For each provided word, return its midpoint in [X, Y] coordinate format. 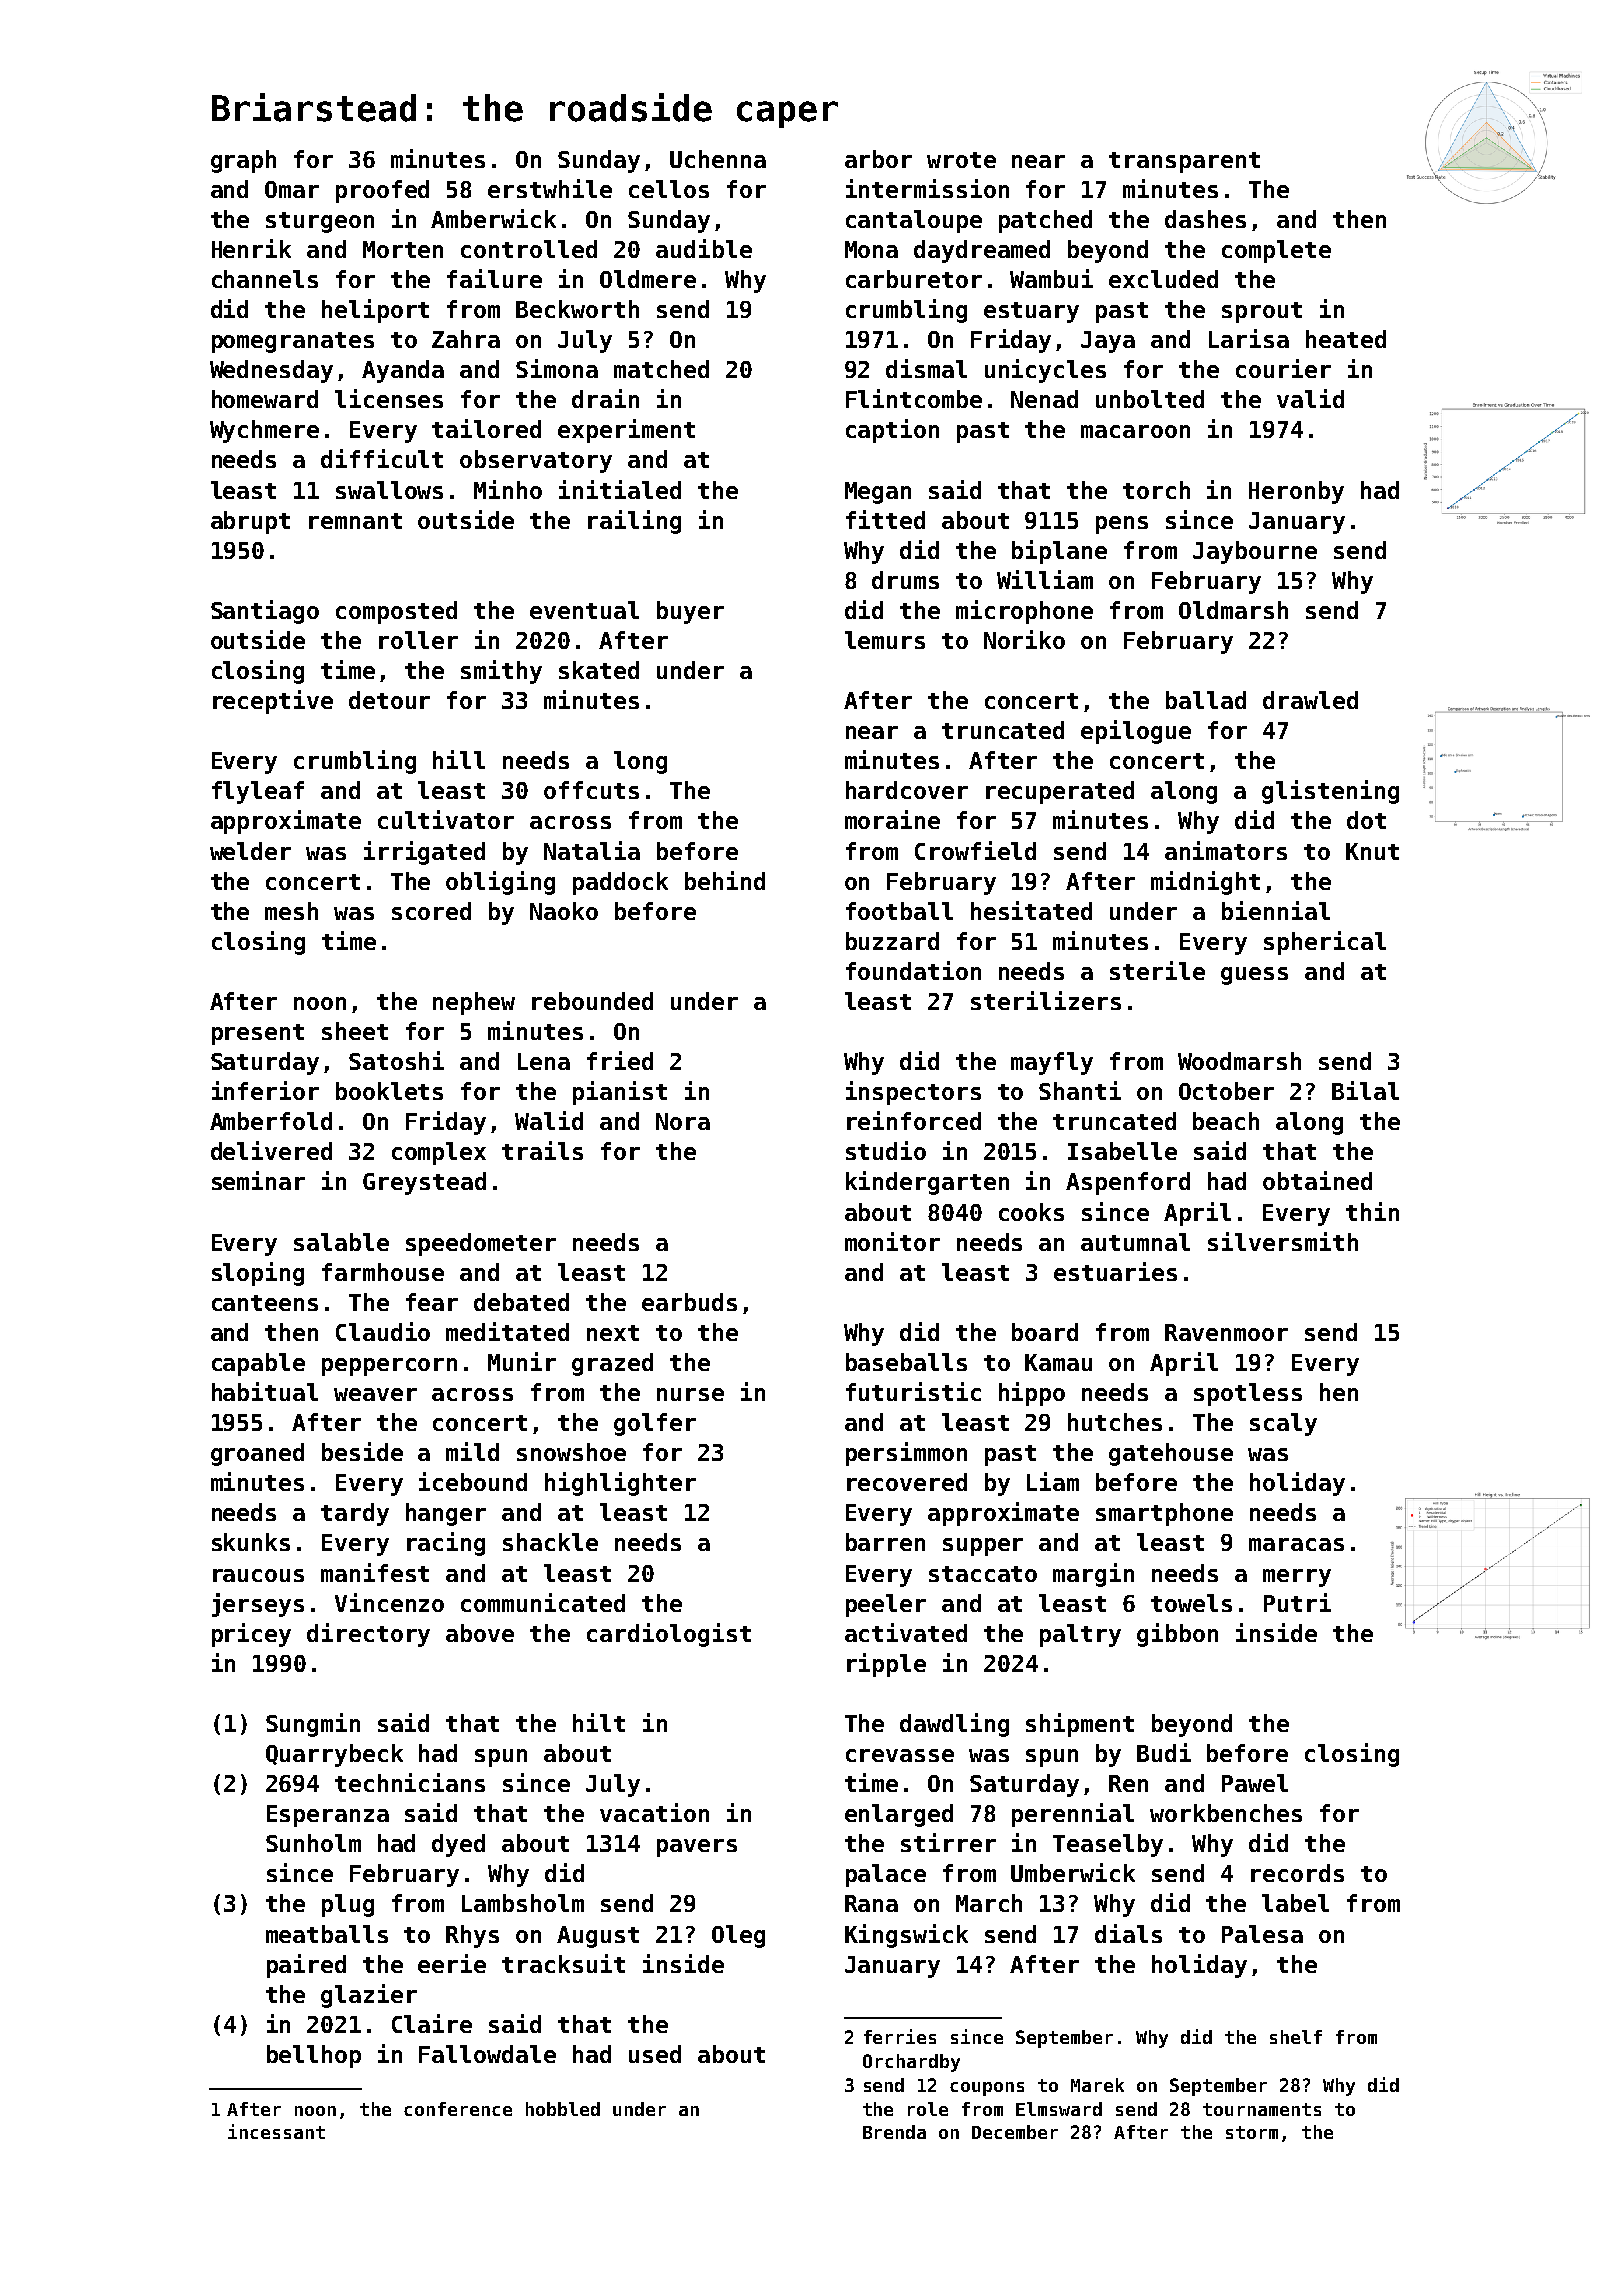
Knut [1372, 851]
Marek [1097, 2085]
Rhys [472, 1936]
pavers [697, 1848]
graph [243, 161]
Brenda [894, 2132]
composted [396, 612]
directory [368, 1635]
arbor [878, 159]
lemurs [885, 640]
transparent [1184, 162]
